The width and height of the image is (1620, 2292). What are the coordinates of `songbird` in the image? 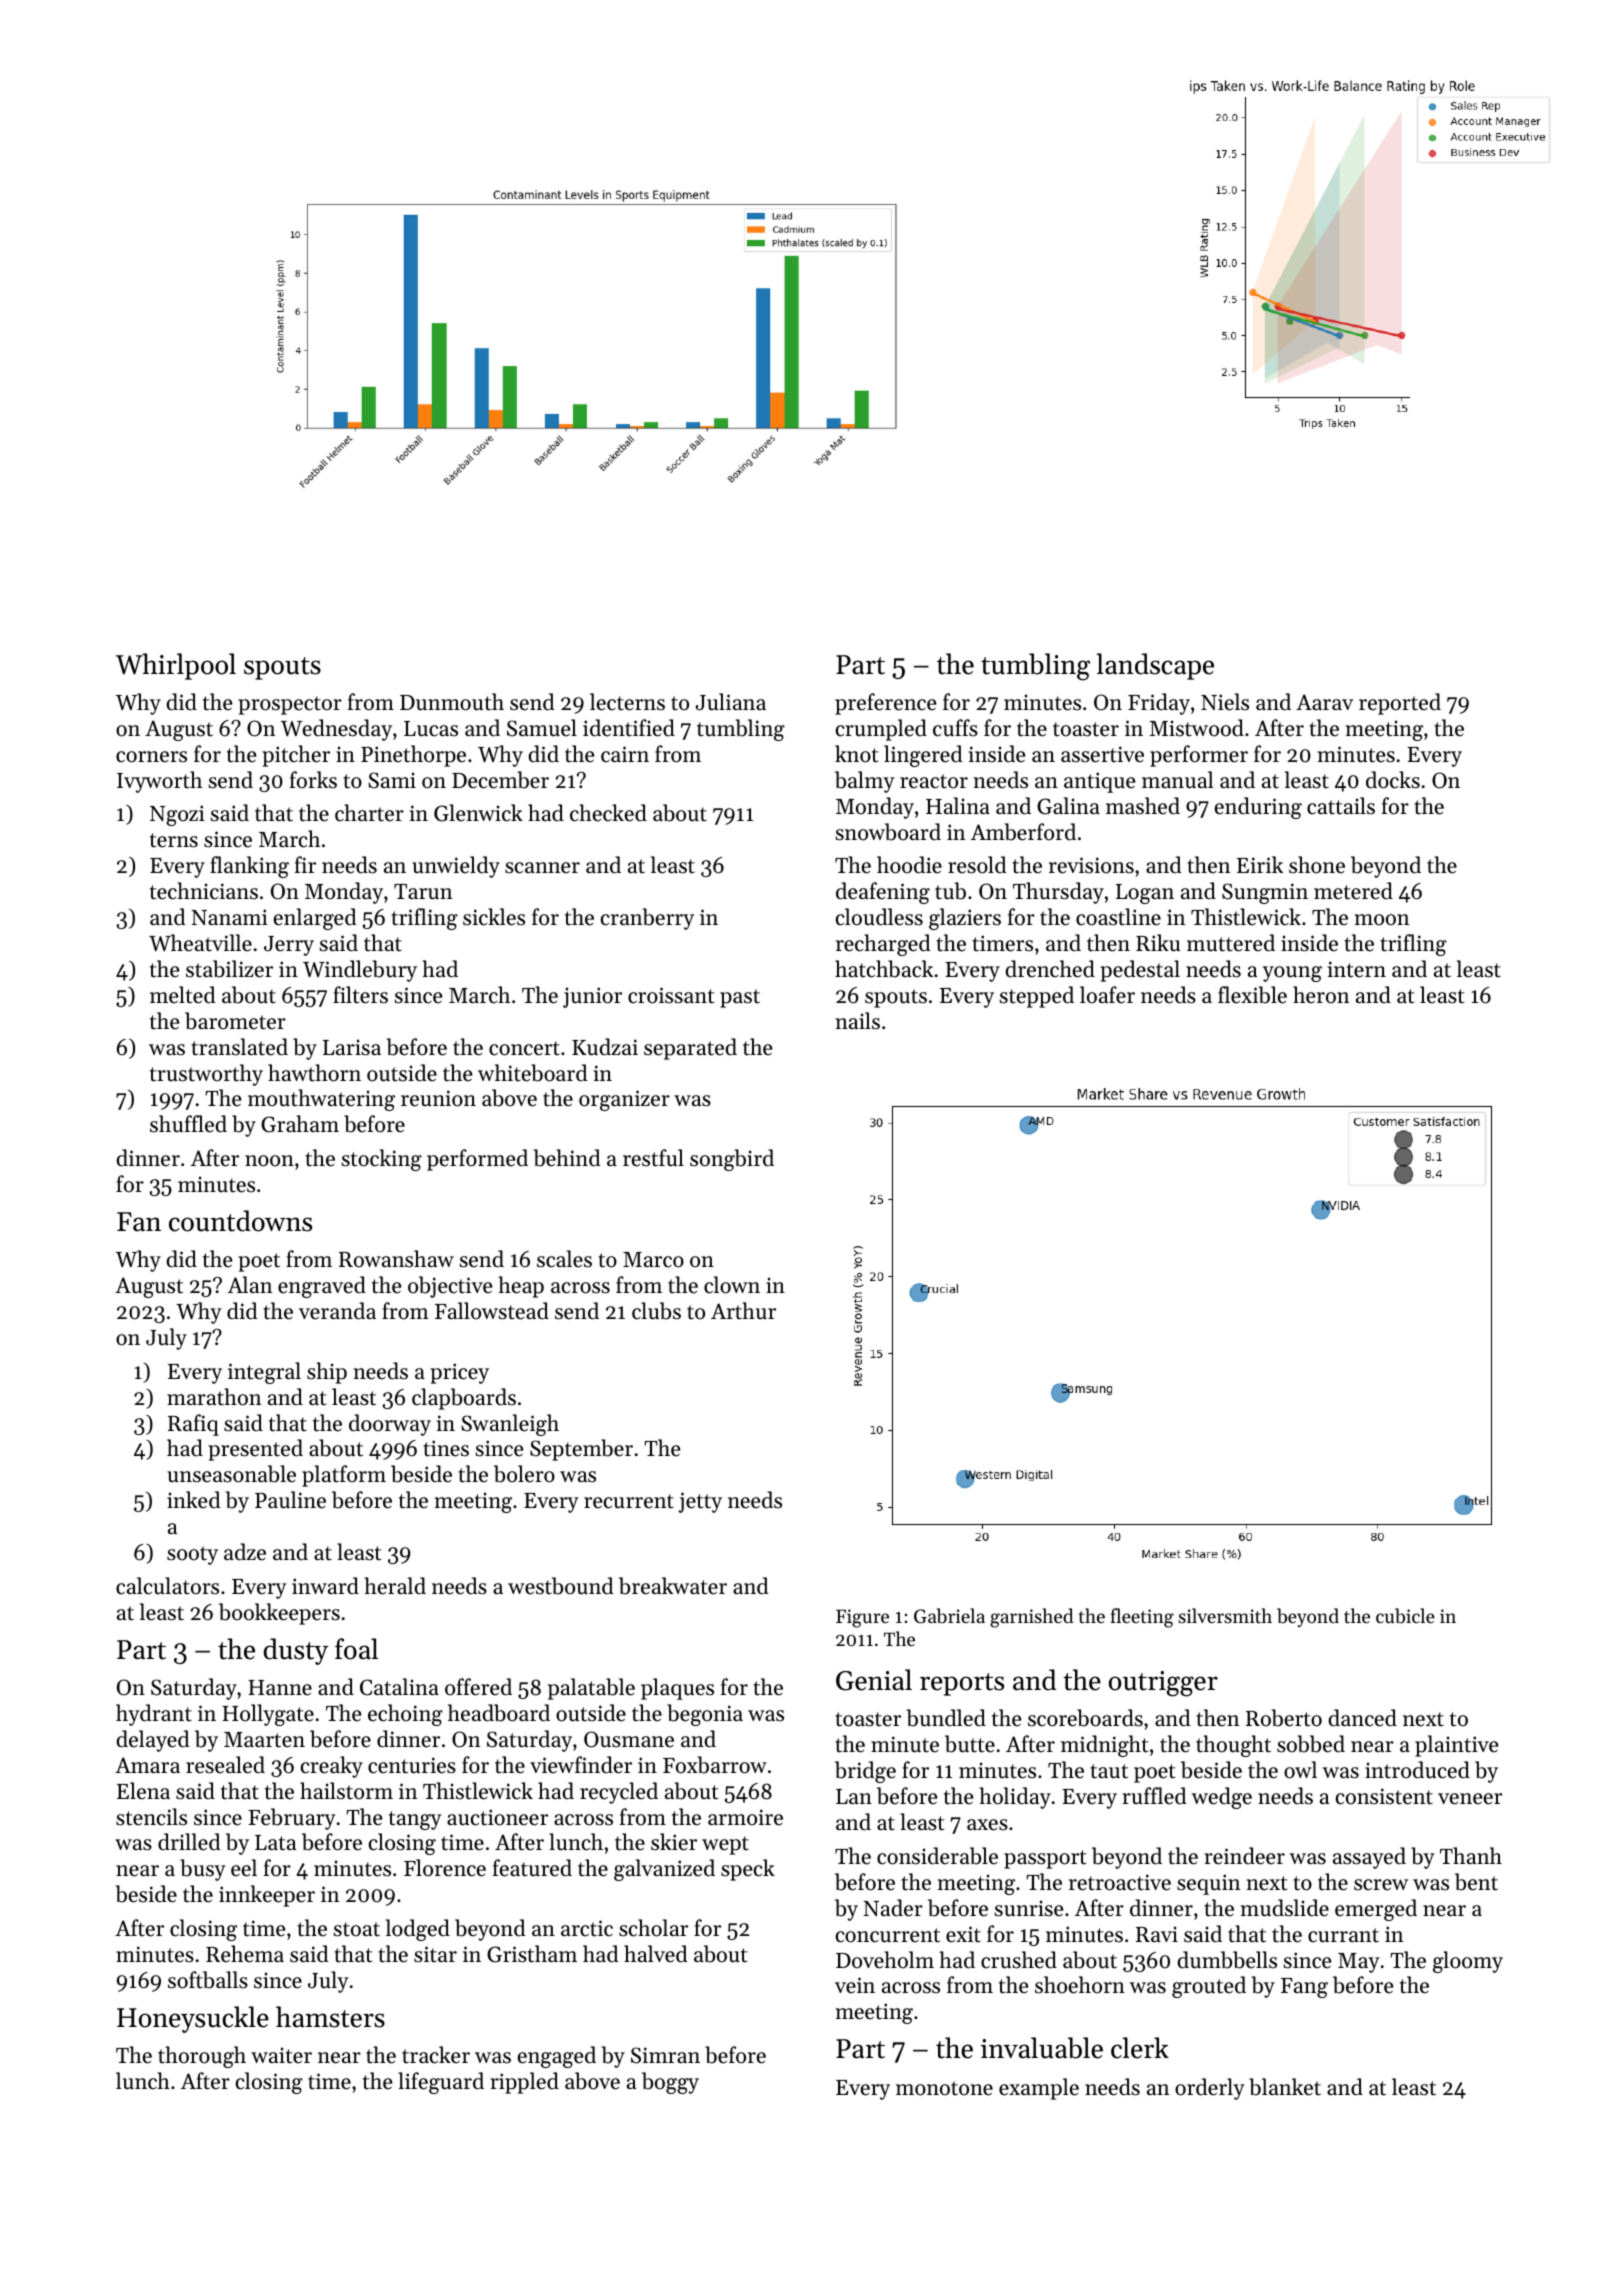 It's located at (732, 1160).
